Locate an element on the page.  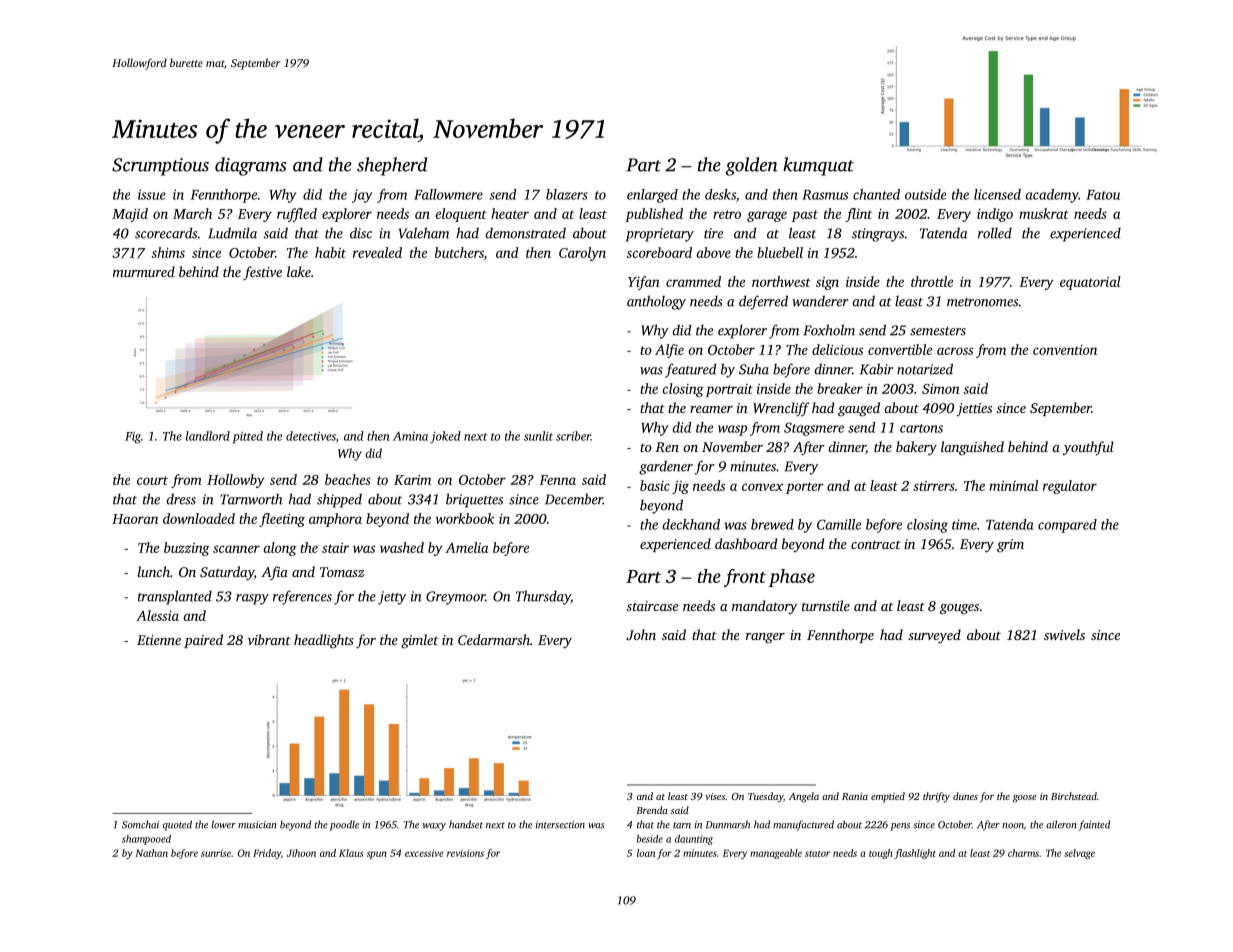
scriber is located at coordinates (573, 436).
